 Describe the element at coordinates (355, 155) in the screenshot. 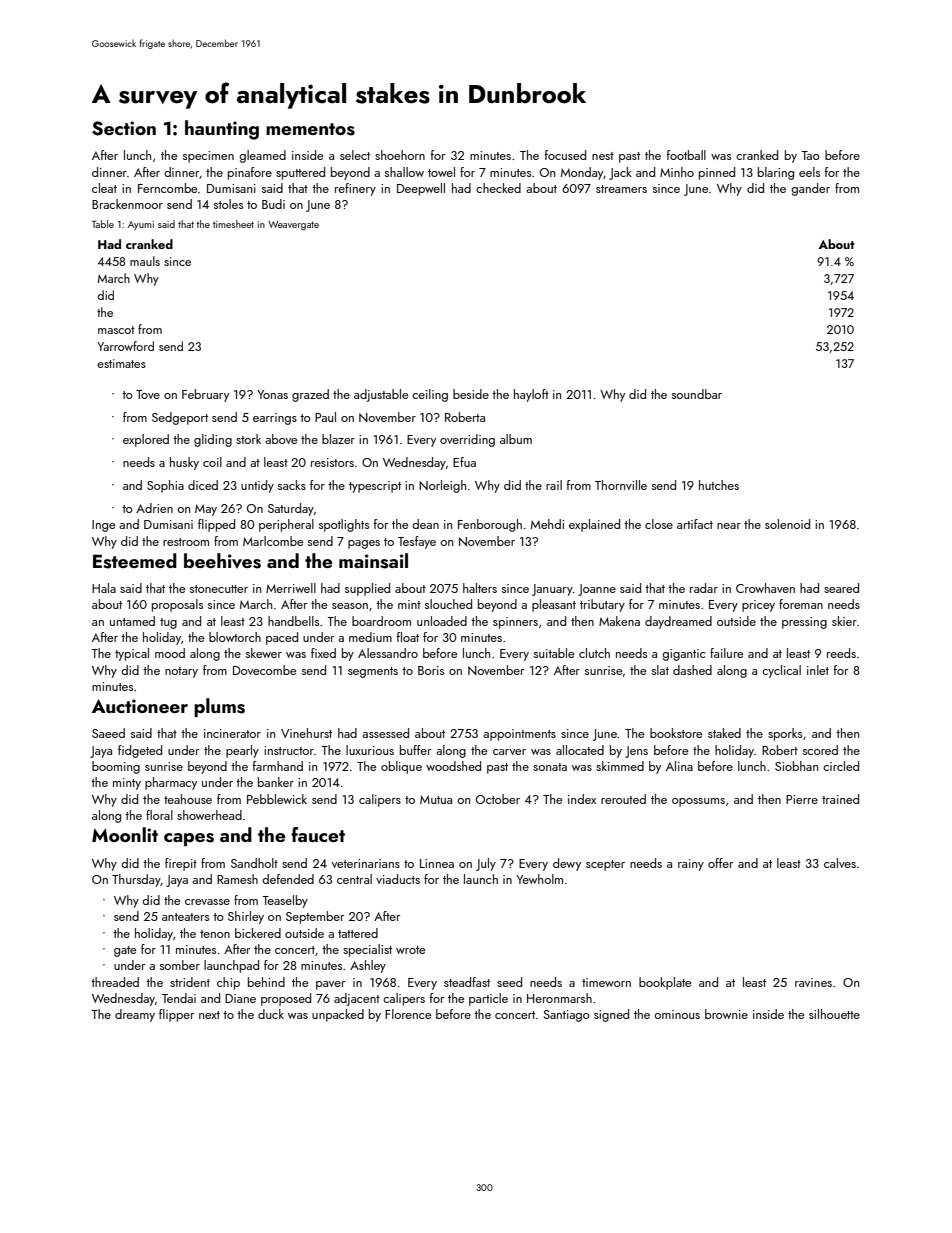

I see `select` at that location.
